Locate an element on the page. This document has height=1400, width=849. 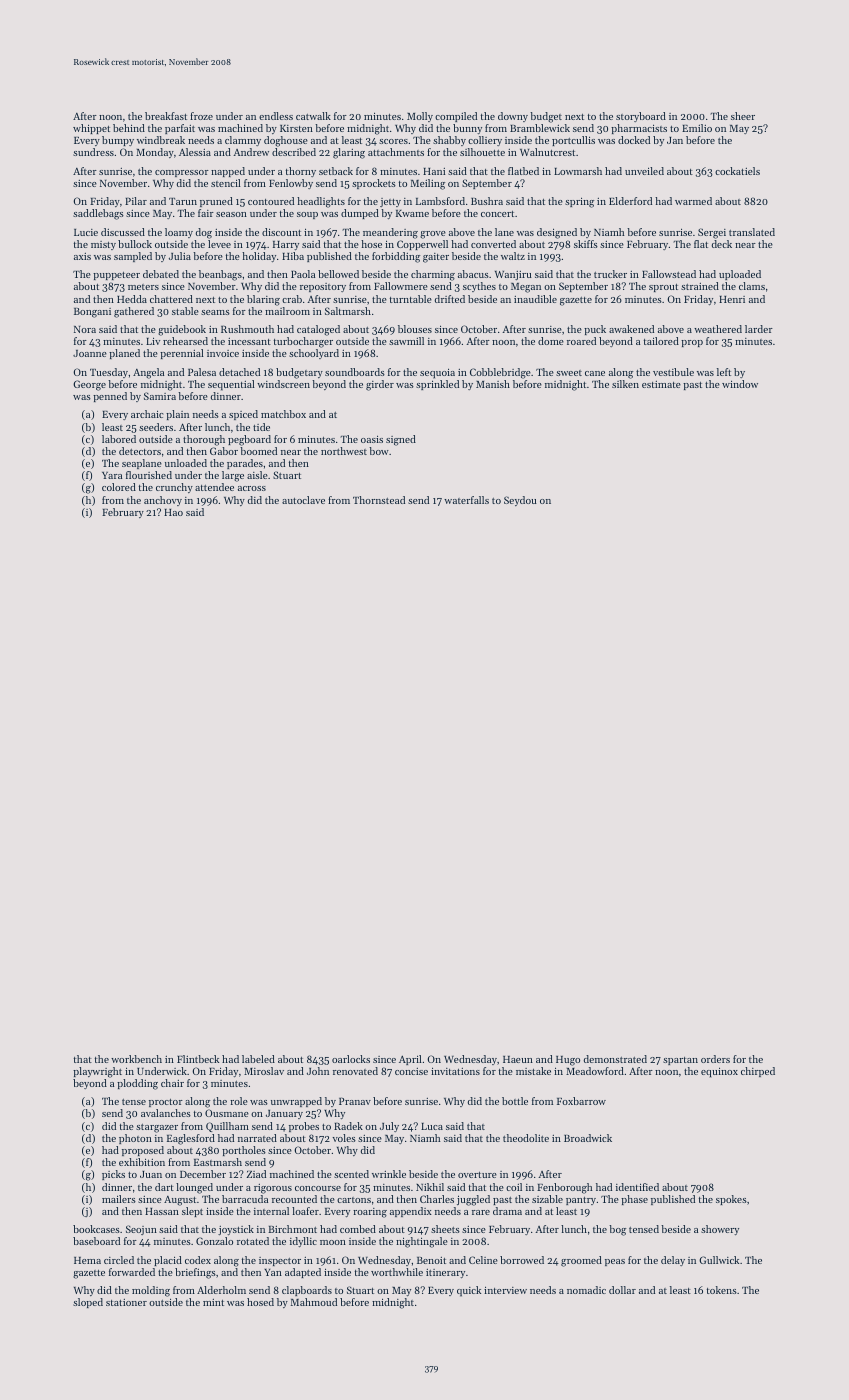
anchovy is located at coordinates (163, 501).
